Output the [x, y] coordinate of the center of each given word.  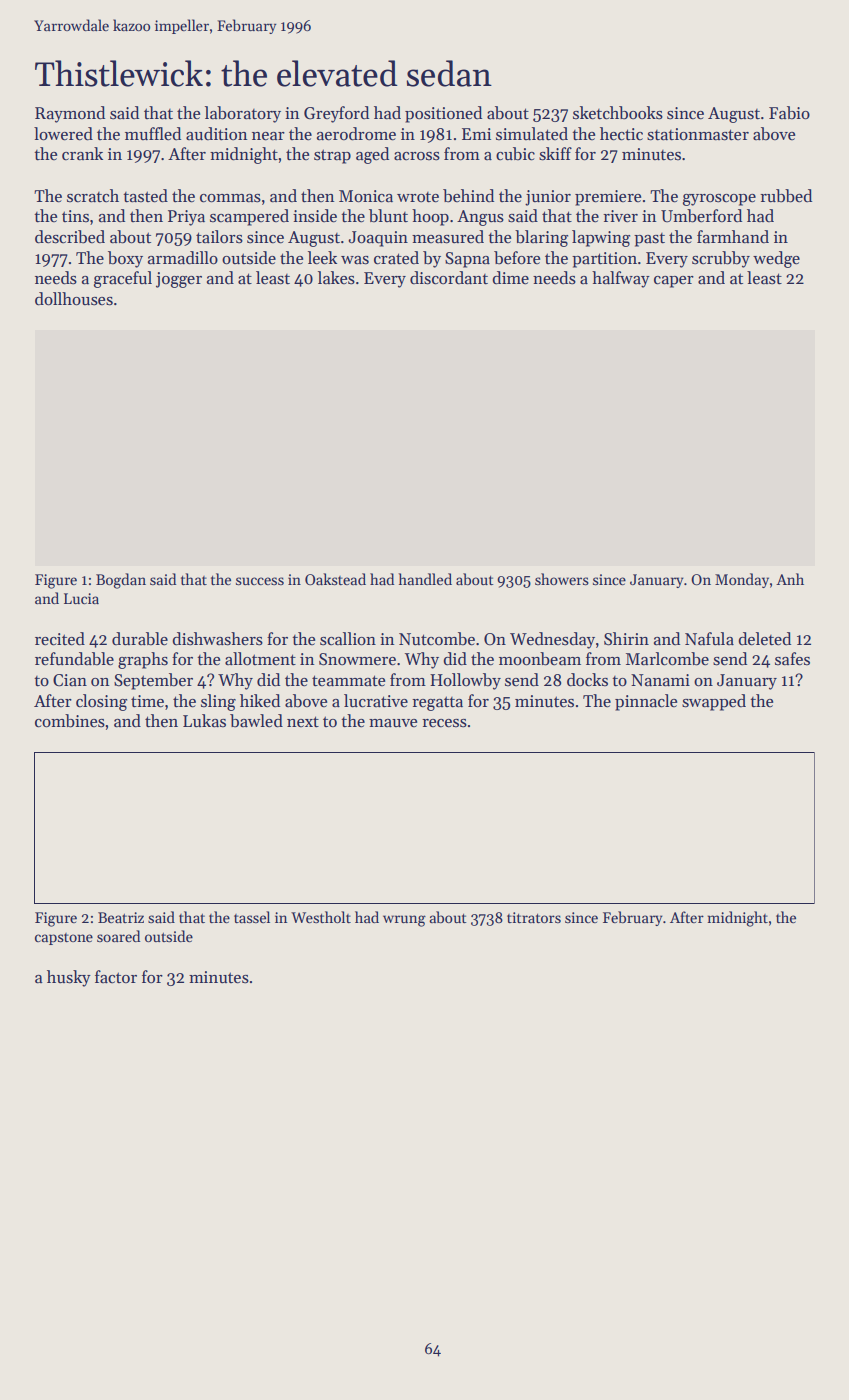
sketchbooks [618, 113]
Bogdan [121, 581]
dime [511, 278]
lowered [63, 134]
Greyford [336, 114]
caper [674, 282]
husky [69, 978]
